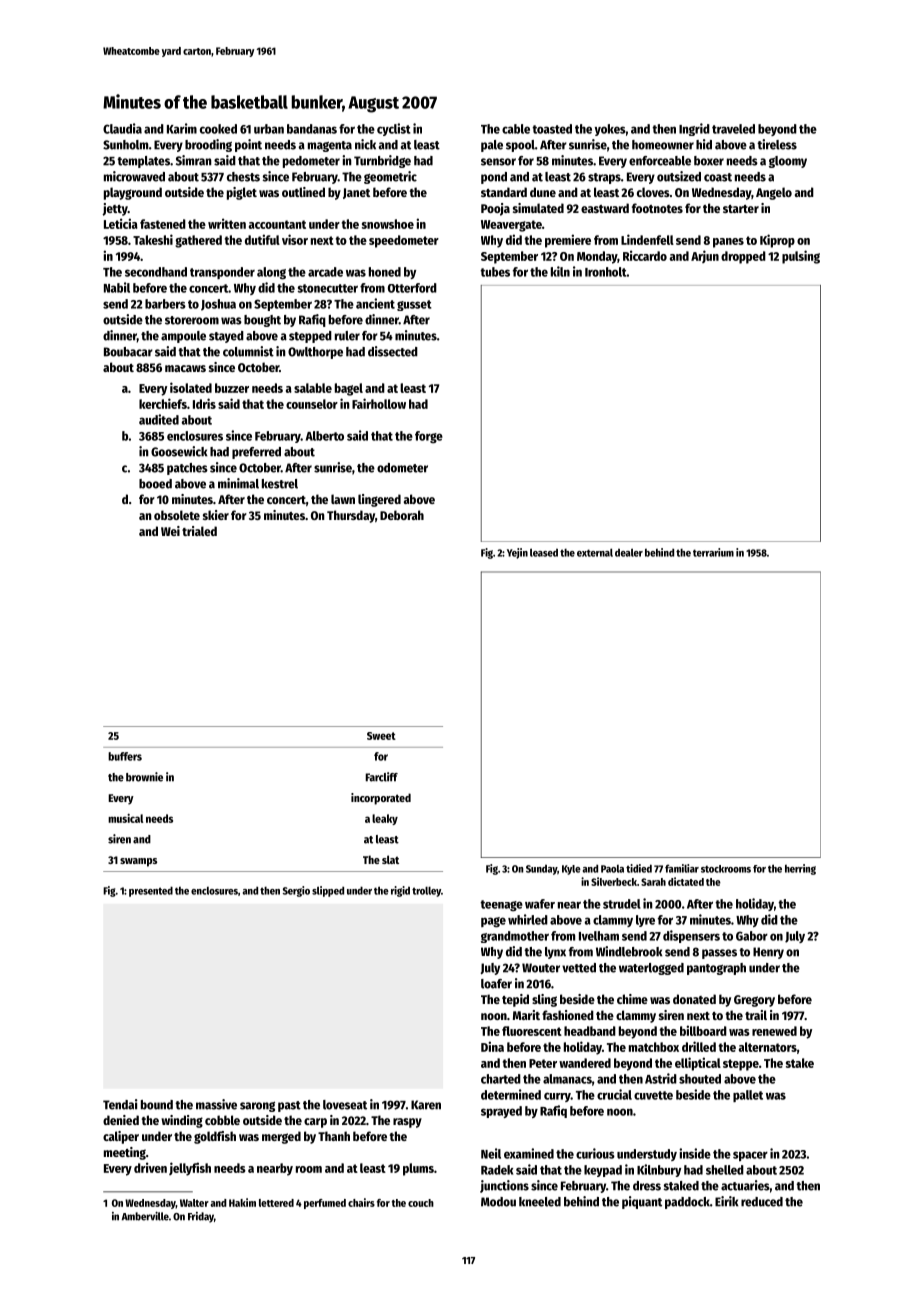 This screenshot has height=1308, width=924. I want to click on terrarium, so click(713, 552).
